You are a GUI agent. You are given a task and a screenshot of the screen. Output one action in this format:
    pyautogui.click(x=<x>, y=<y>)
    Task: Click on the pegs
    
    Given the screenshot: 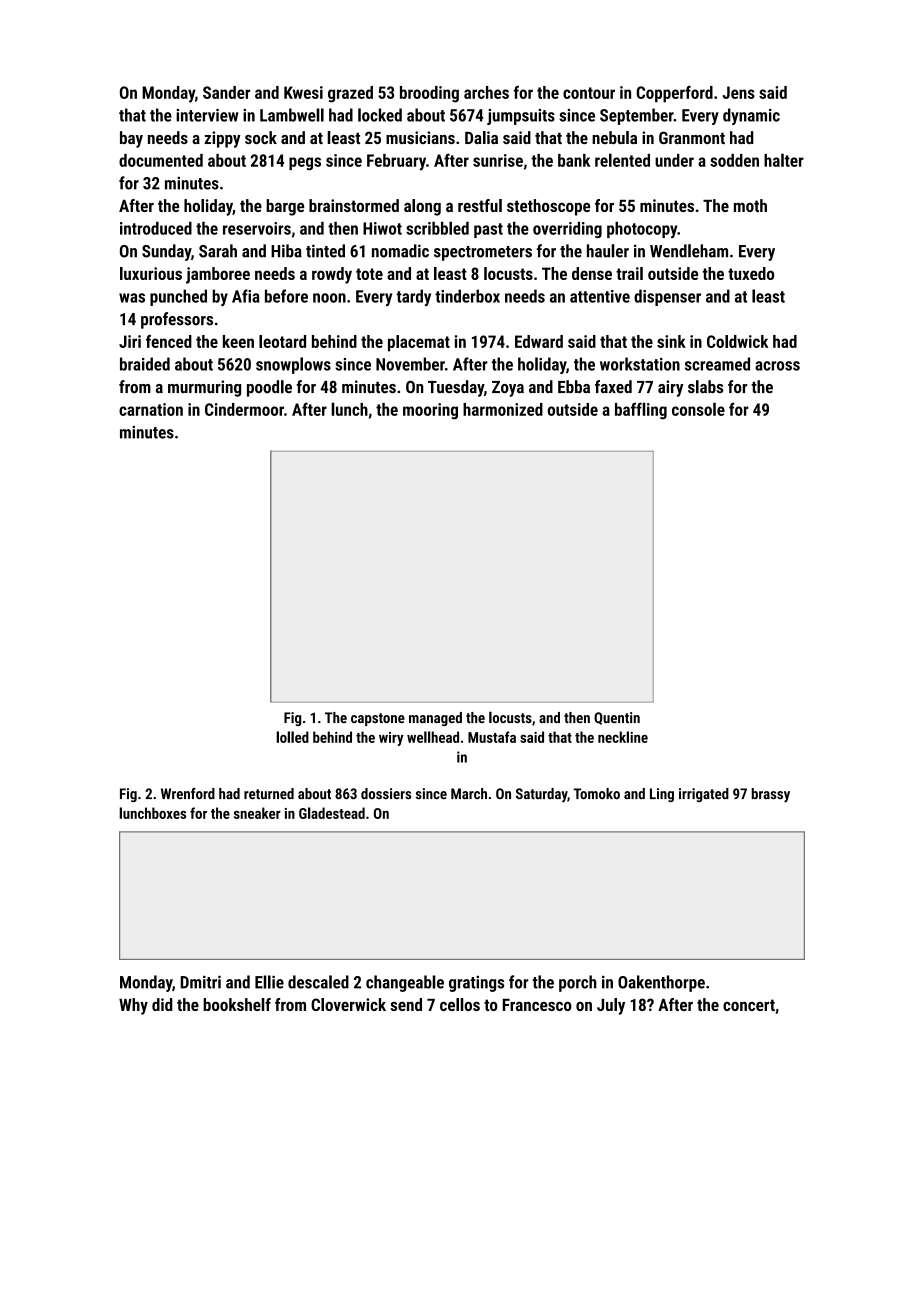 What is the action you would take?
    pyautogui.click(x=305, y=164)
